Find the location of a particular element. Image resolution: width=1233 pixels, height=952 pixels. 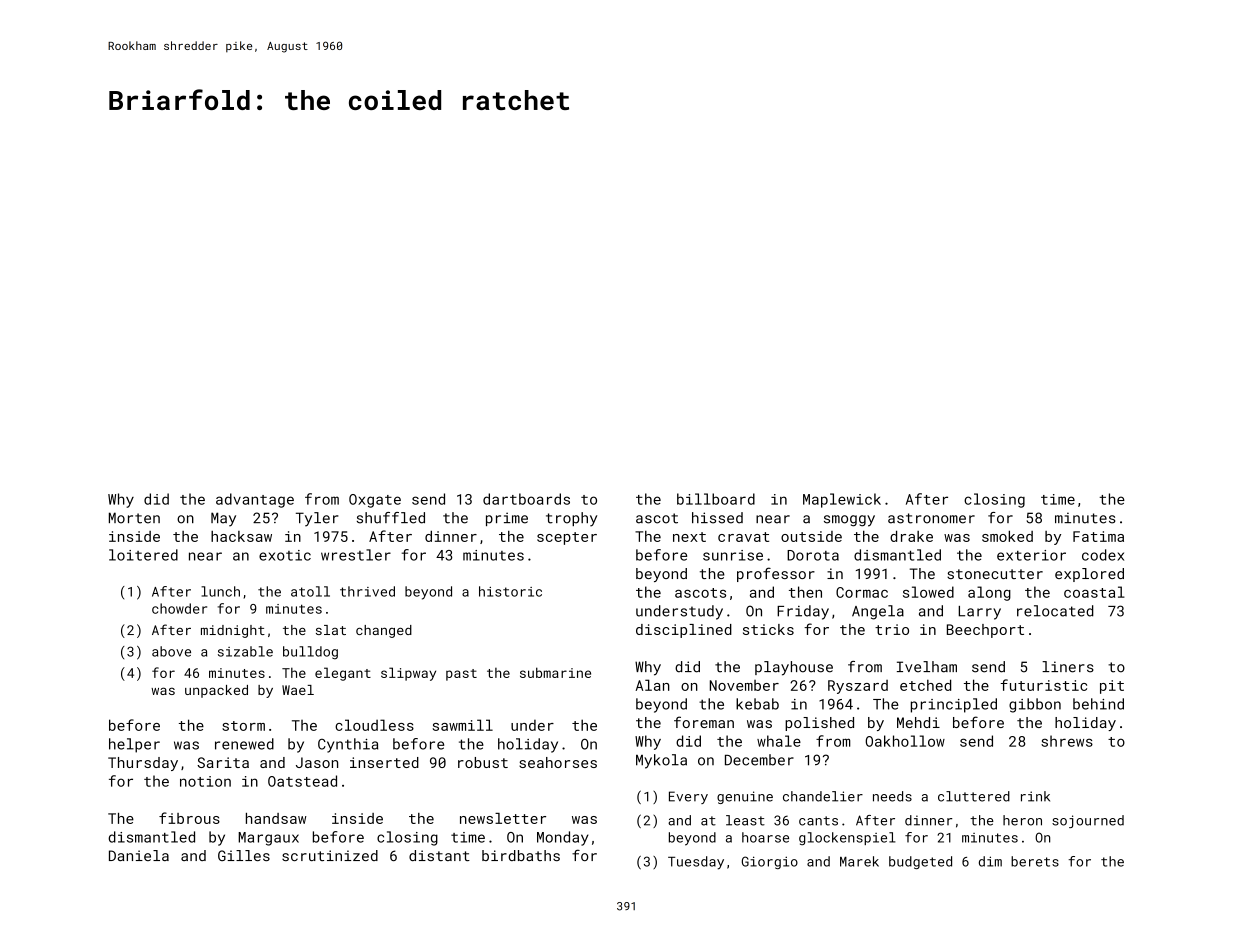

professor is located at coordinates (776, 574).
